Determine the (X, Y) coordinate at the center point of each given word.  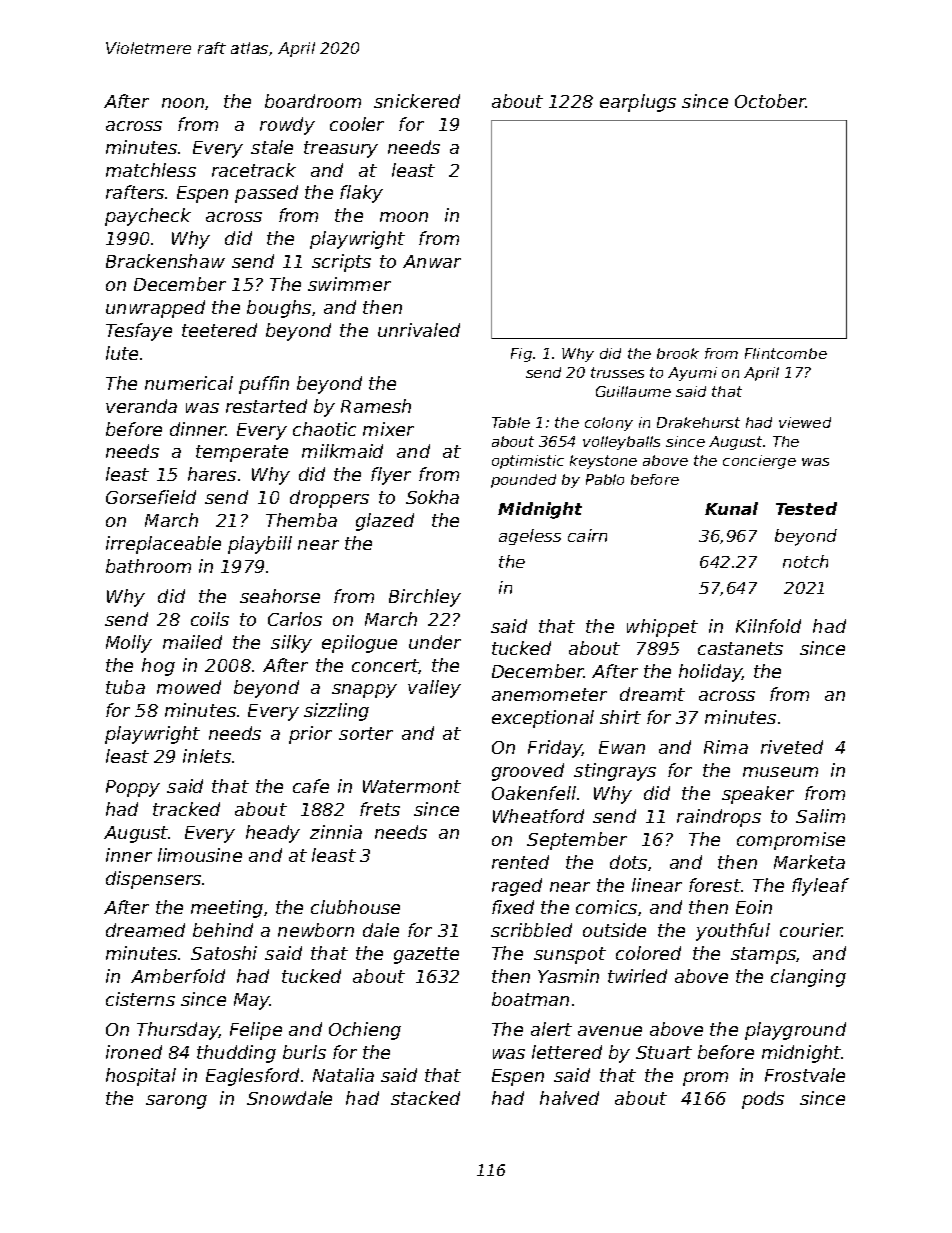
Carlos (295, 619)
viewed (805, 422)
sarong (176, 1102)
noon (183, 103)
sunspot (570, 955)
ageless (530, 537)
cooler (357, 124)
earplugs (638, 103)
